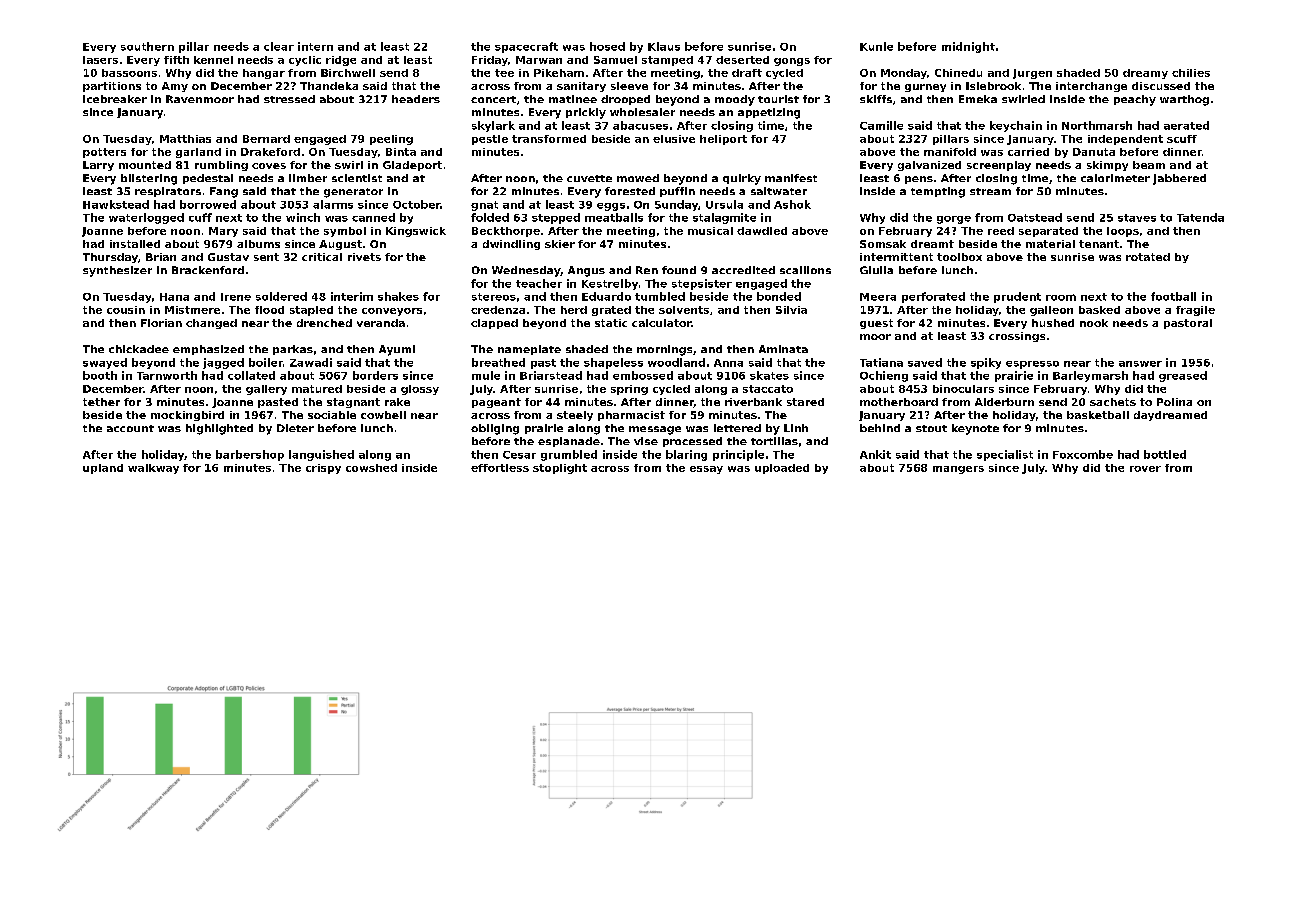 The image size is (1308, 924). What do you see at coordinates (1191, 73) in the image?
I see `chilies` at bounding box center [1191, 73].
